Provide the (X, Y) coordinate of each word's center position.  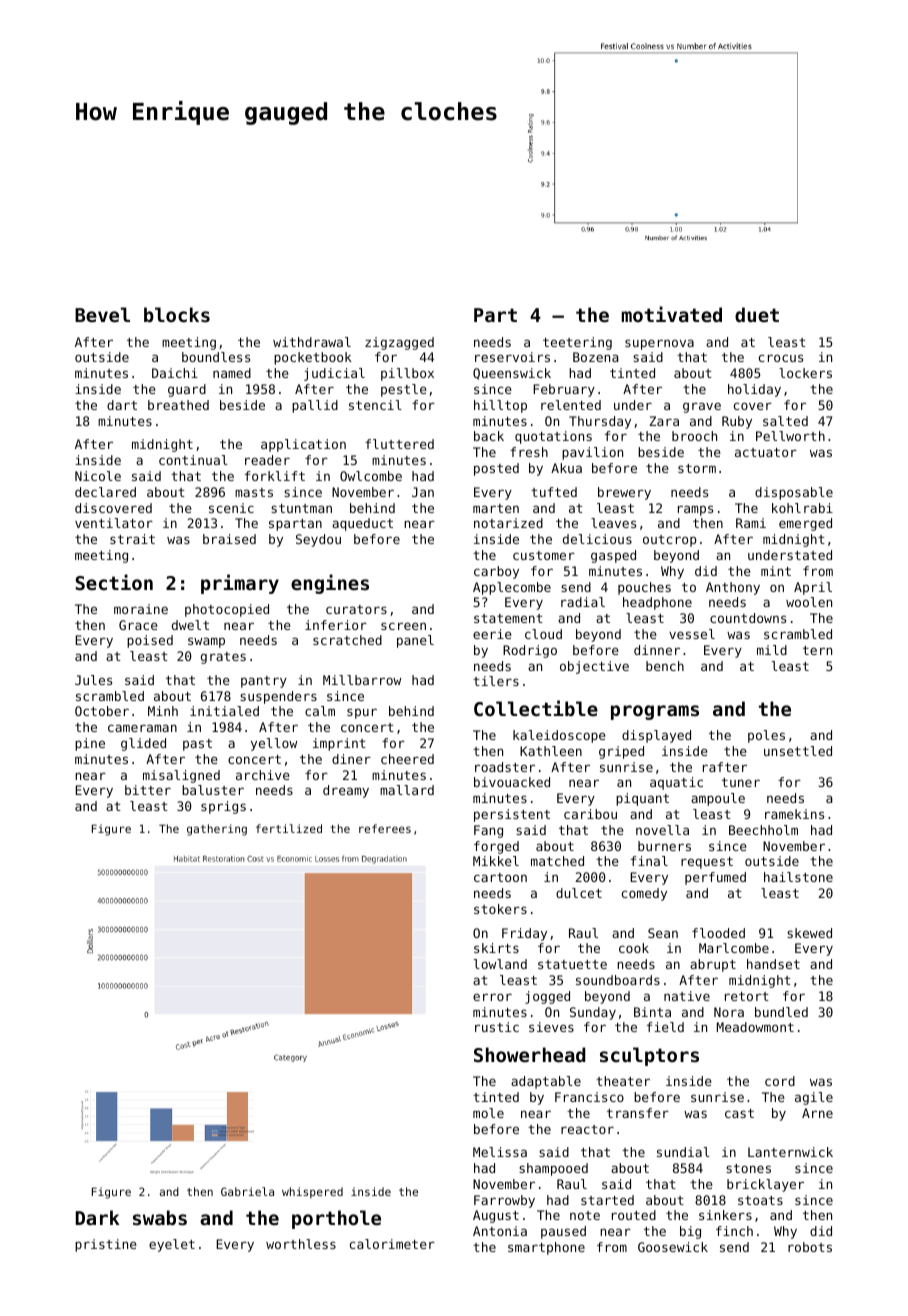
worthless (301, 1244)
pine (90, 744)
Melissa (500, 1152)
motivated (672, 314)
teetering (577, 343)
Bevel (102, 314)
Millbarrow (362, 680)
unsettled (798, 751)
